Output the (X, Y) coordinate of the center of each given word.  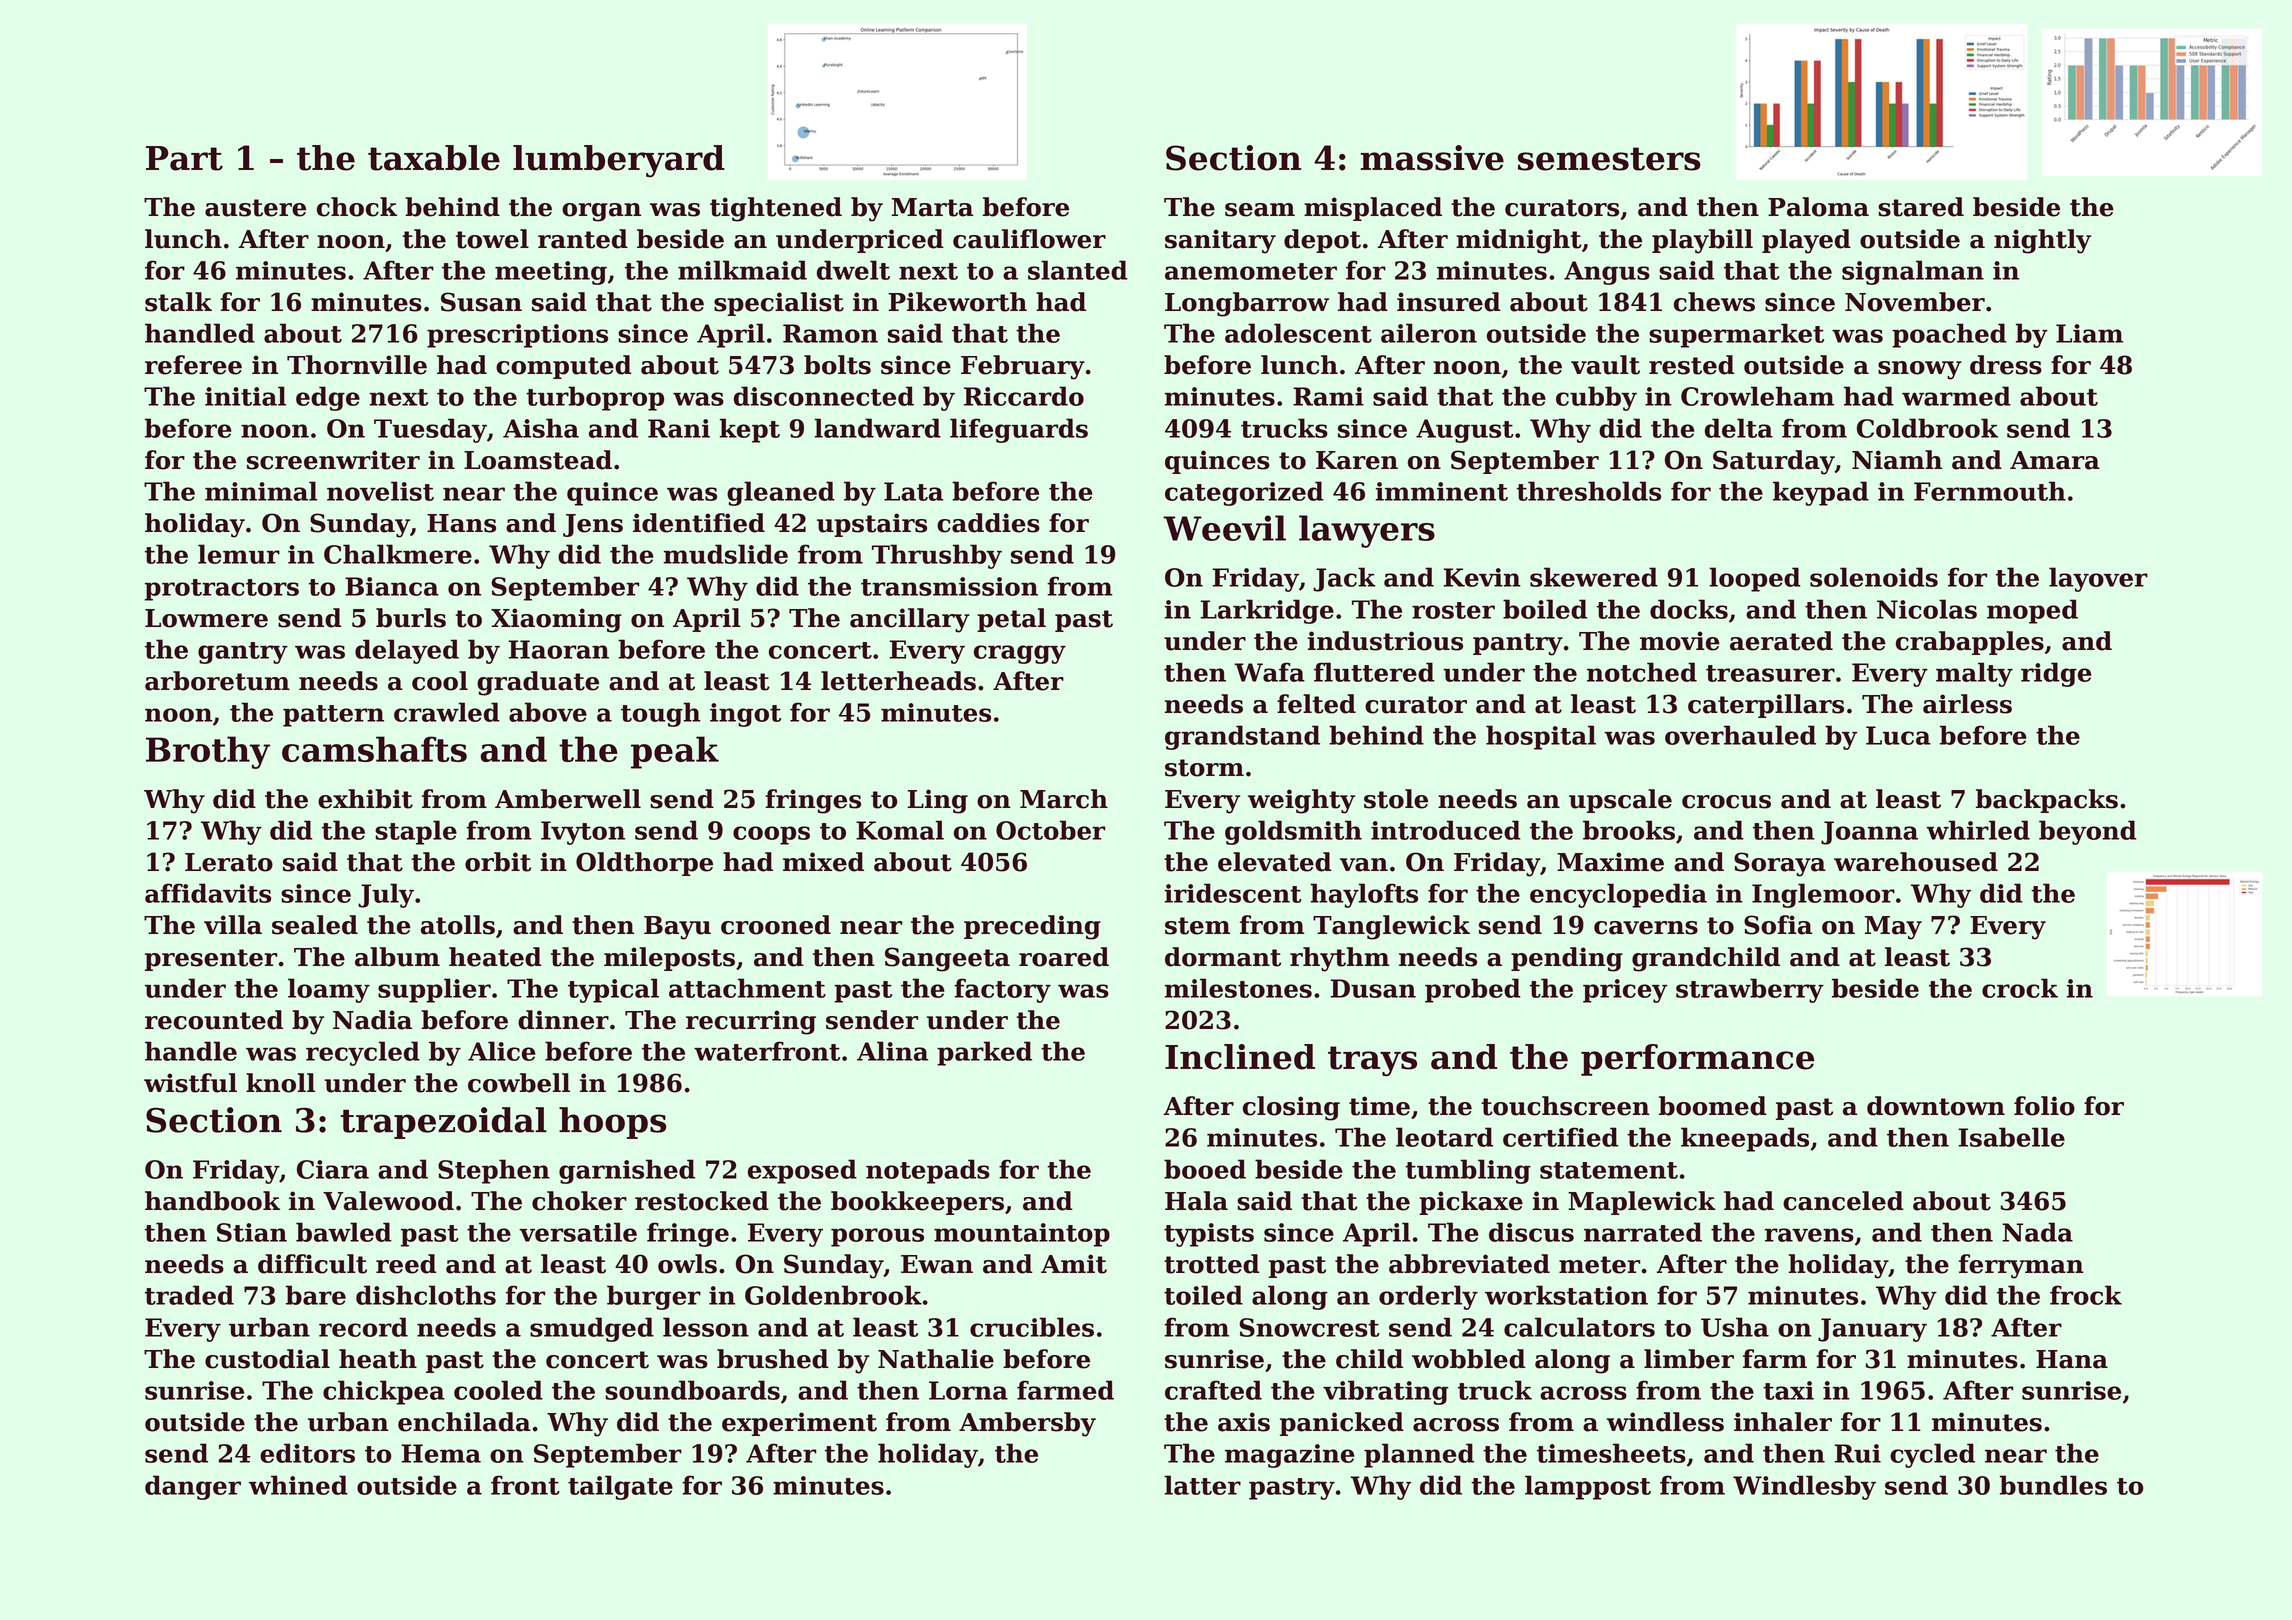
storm (1204, 768)
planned (1419, 1455)
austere (255, 208)
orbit (498, 862)
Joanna (1869, 833)
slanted (1078, 270)
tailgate (620, 1487)
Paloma (1818, 207)
